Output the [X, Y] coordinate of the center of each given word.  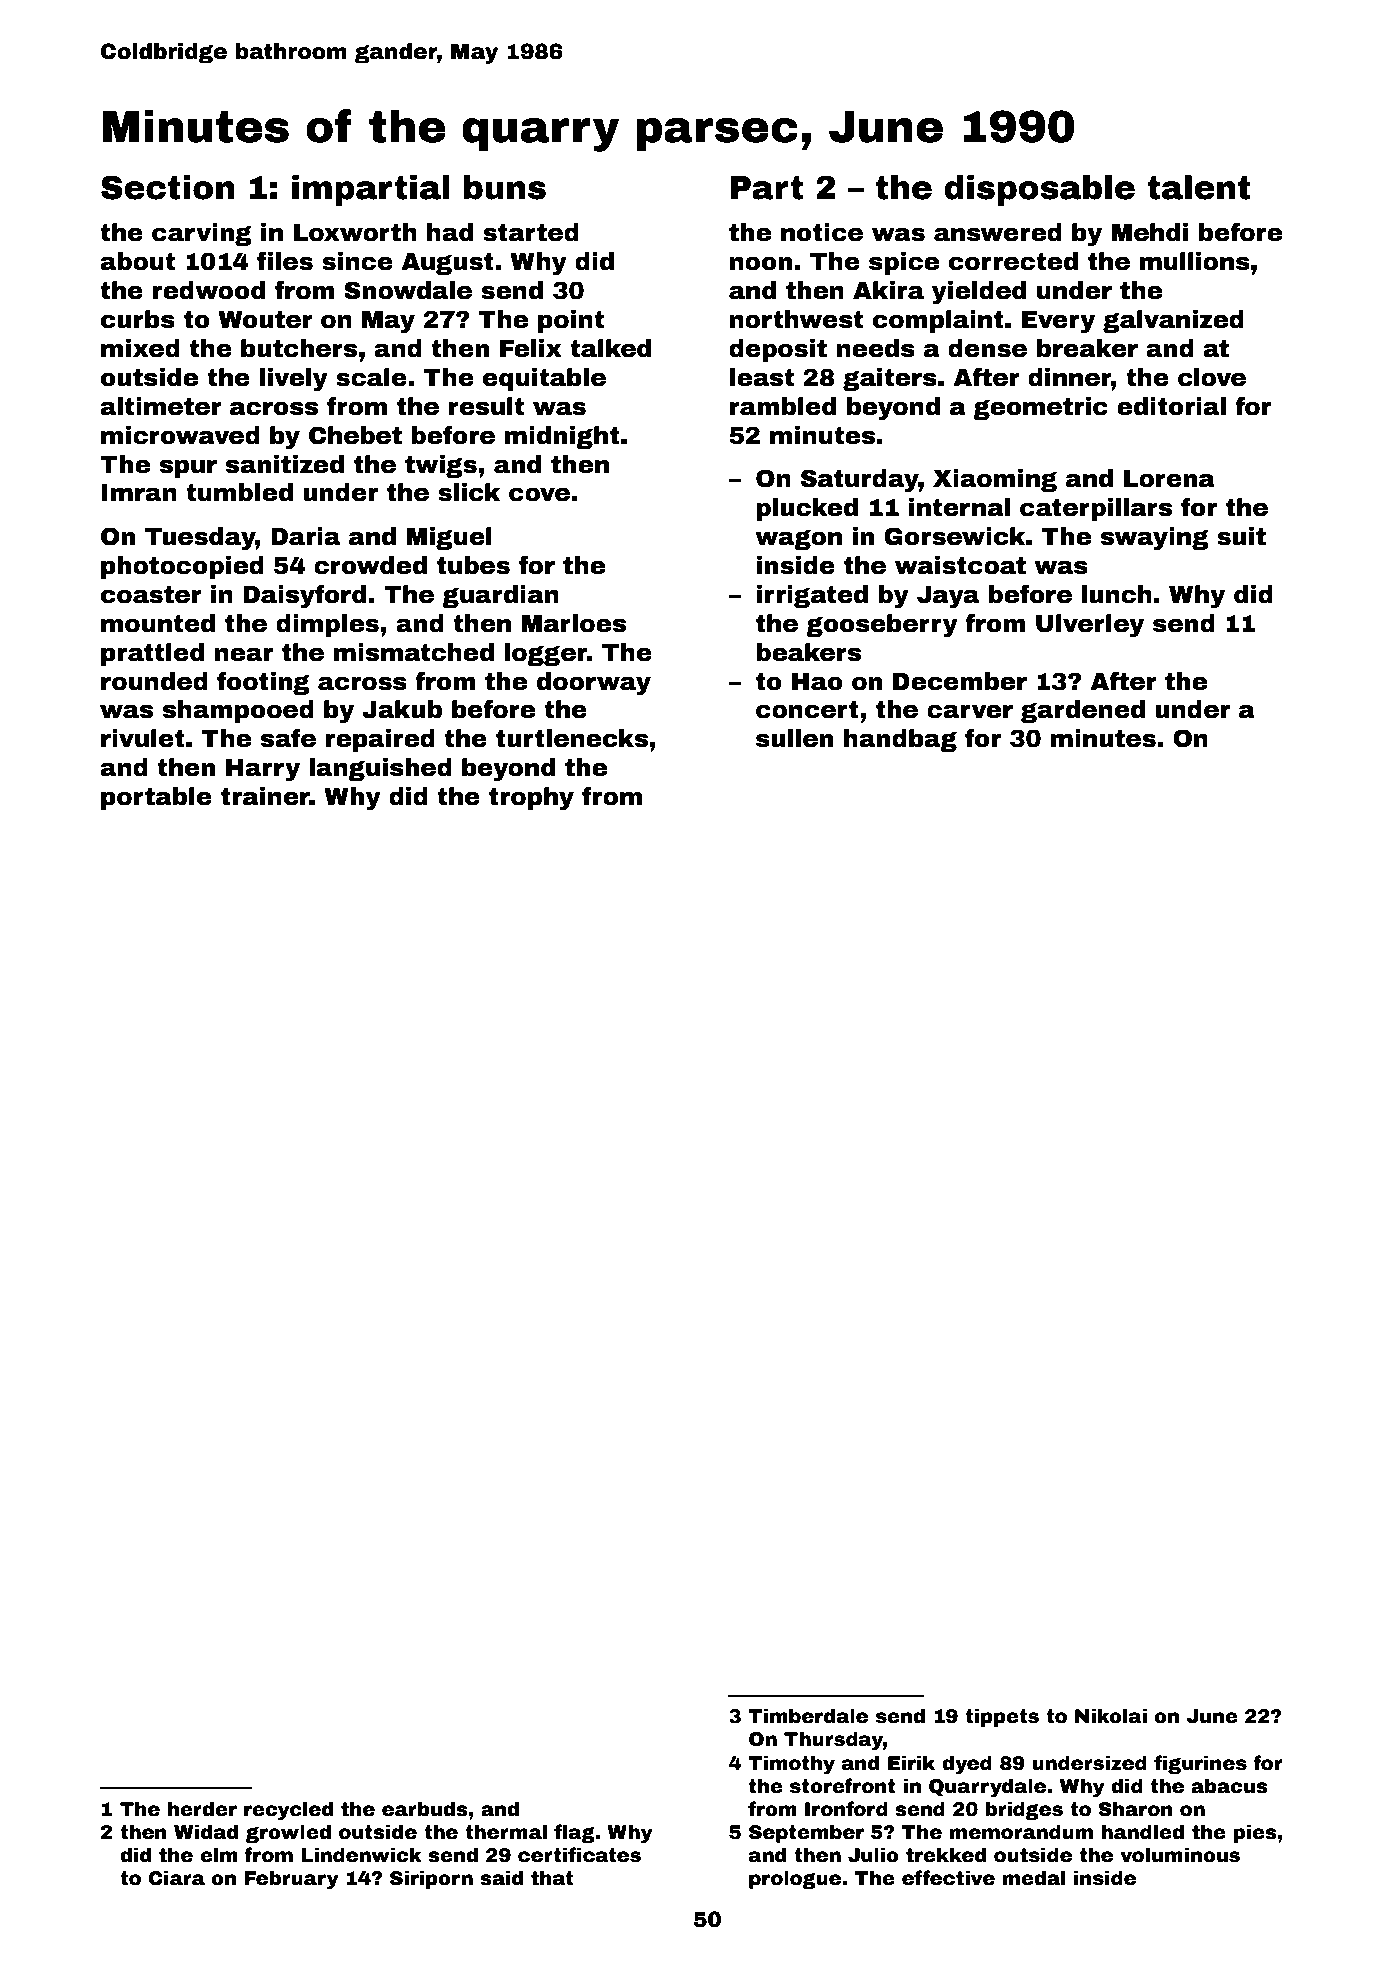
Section [167, 187]
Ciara [177, 1878]
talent [1199, 187]
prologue [795, 1879]
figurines [1200, 1764]
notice [822, 232]
